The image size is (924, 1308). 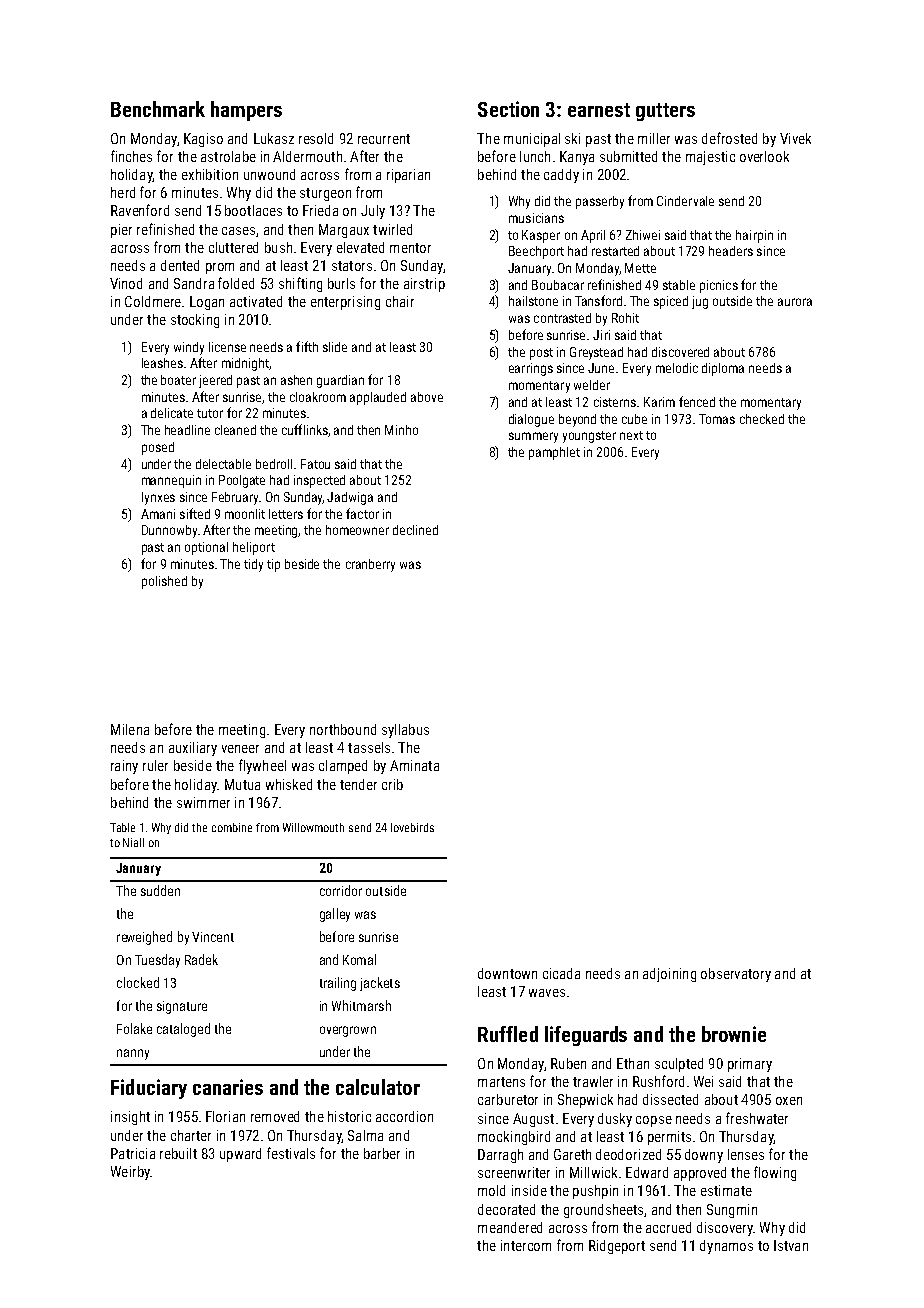 I want to click on above, so click(x=427, y=397).
